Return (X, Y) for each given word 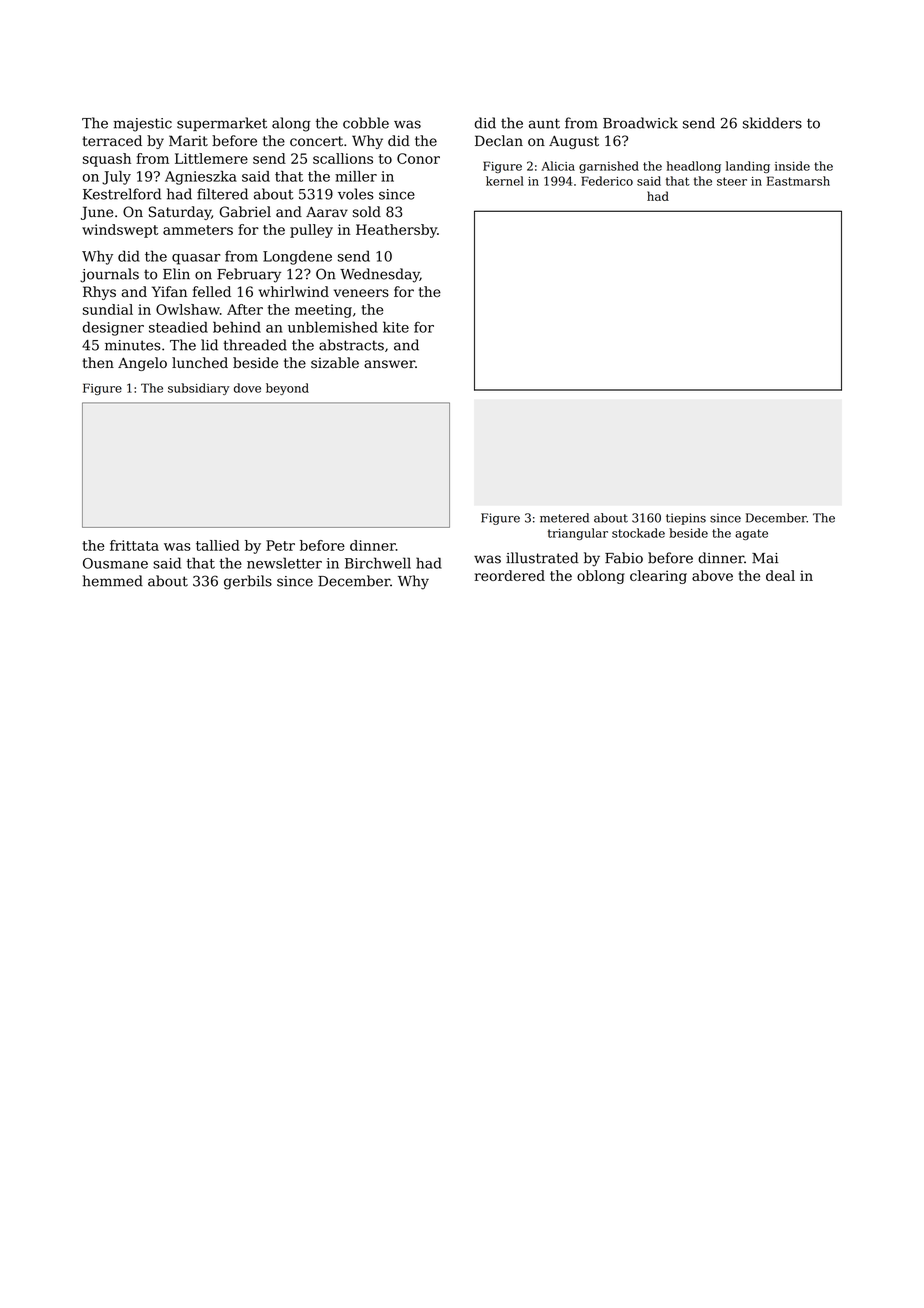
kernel (505, 181)
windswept (120, 231)
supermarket (222, 124)
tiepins (686, 519)
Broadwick (640, 123)
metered (564, 518)
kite (396, 327)
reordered (510, 575)
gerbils (248, 582)
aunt (544, 123)
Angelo (142, 364)
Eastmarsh (798, 181)
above (712, 575)
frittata (134, 545)
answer (389, 364)
